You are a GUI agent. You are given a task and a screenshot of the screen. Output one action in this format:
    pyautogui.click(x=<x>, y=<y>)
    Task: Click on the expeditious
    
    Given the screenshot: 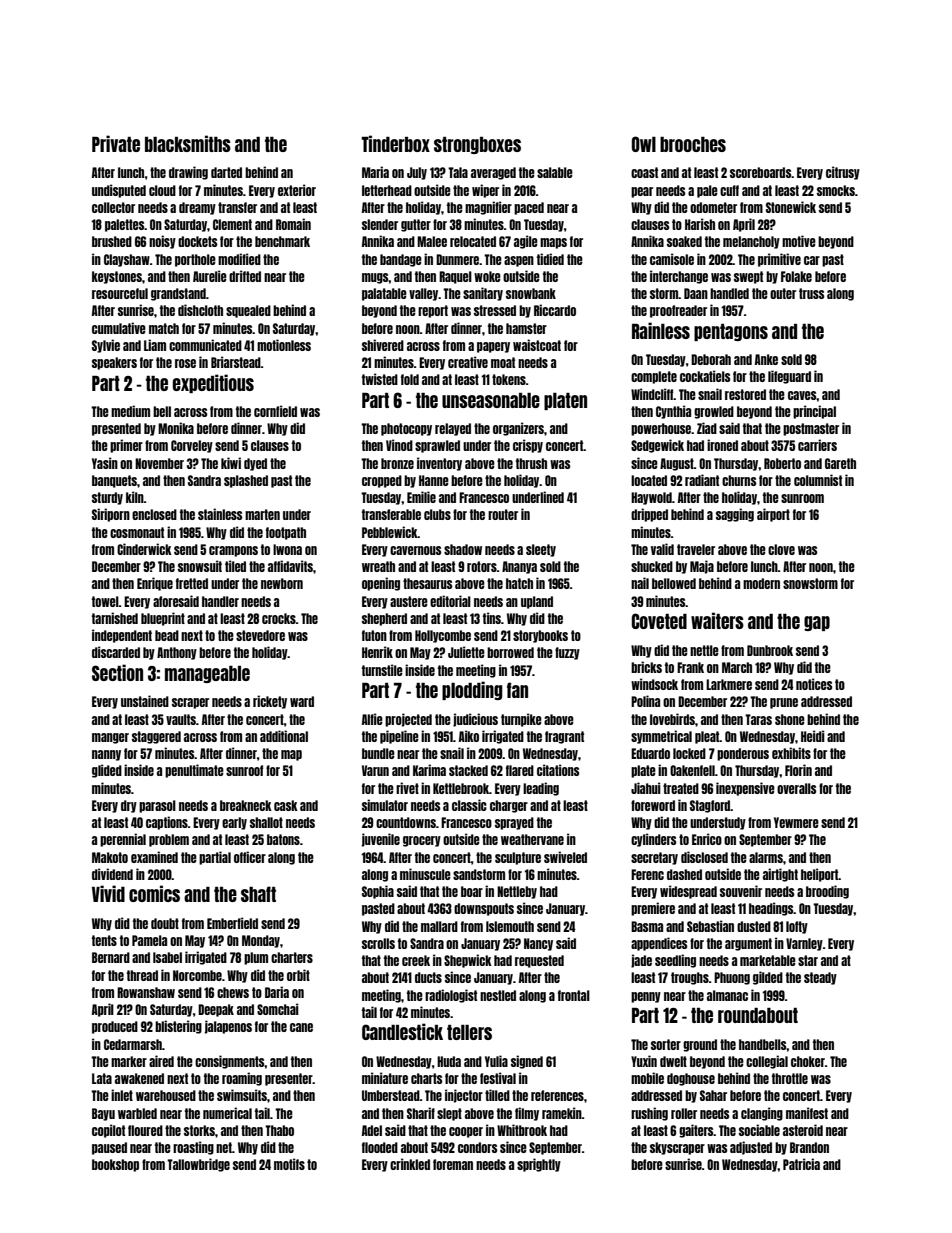 What is the action you would take?
    pyautogui.click(x=213, y=383)
